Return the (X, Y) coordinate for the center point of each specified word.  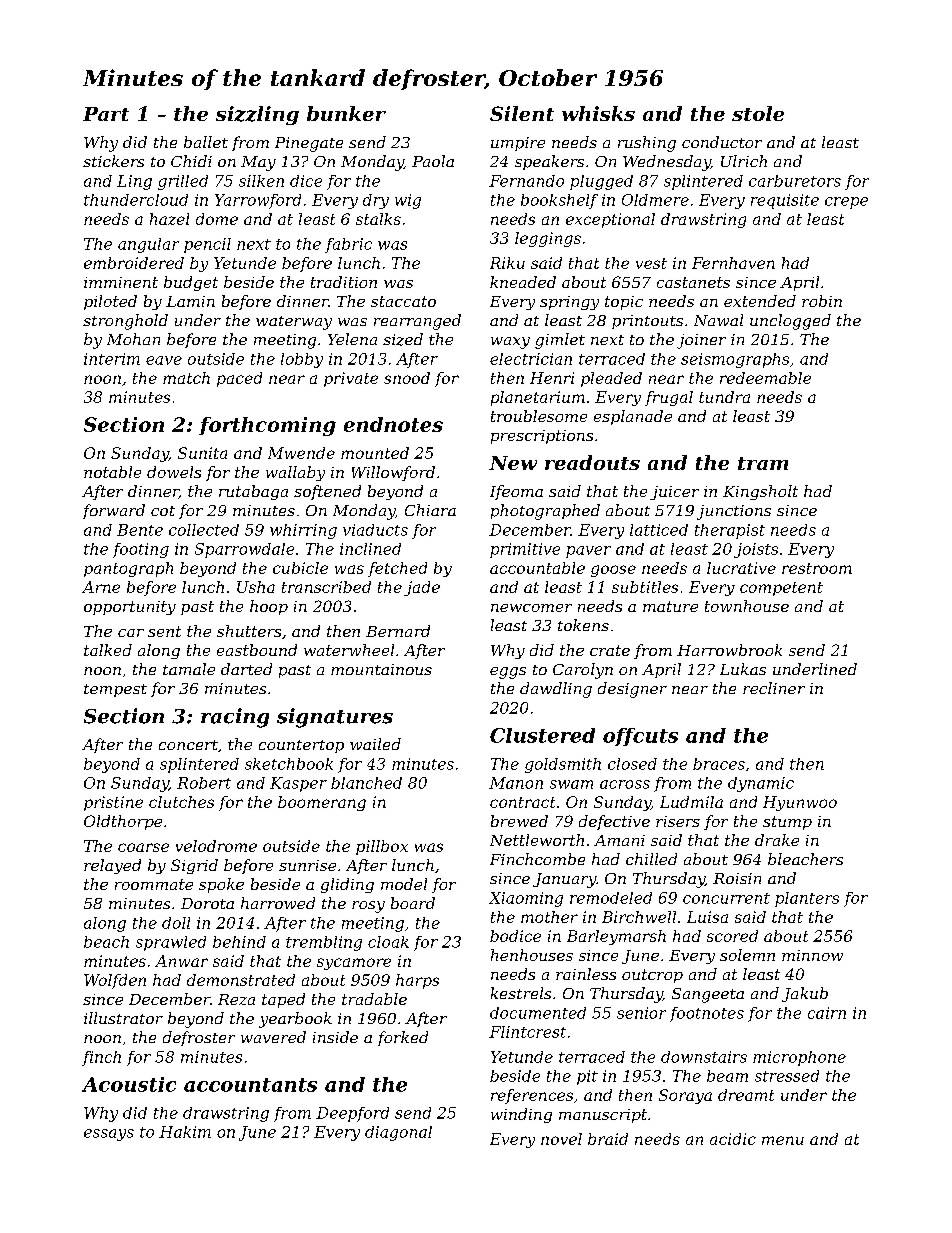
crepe (846, 203)
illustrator (123, 1018)
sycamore (354, 964)
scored (732, 936)
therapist (730, 531)
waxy (510, 343)
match (186, 378)
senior (641, 1013)
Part (106, 114)
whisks (598, 113)
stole (758, 113)
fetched (397, 569)
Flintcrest (527, 1032)
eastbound (257, 650)
